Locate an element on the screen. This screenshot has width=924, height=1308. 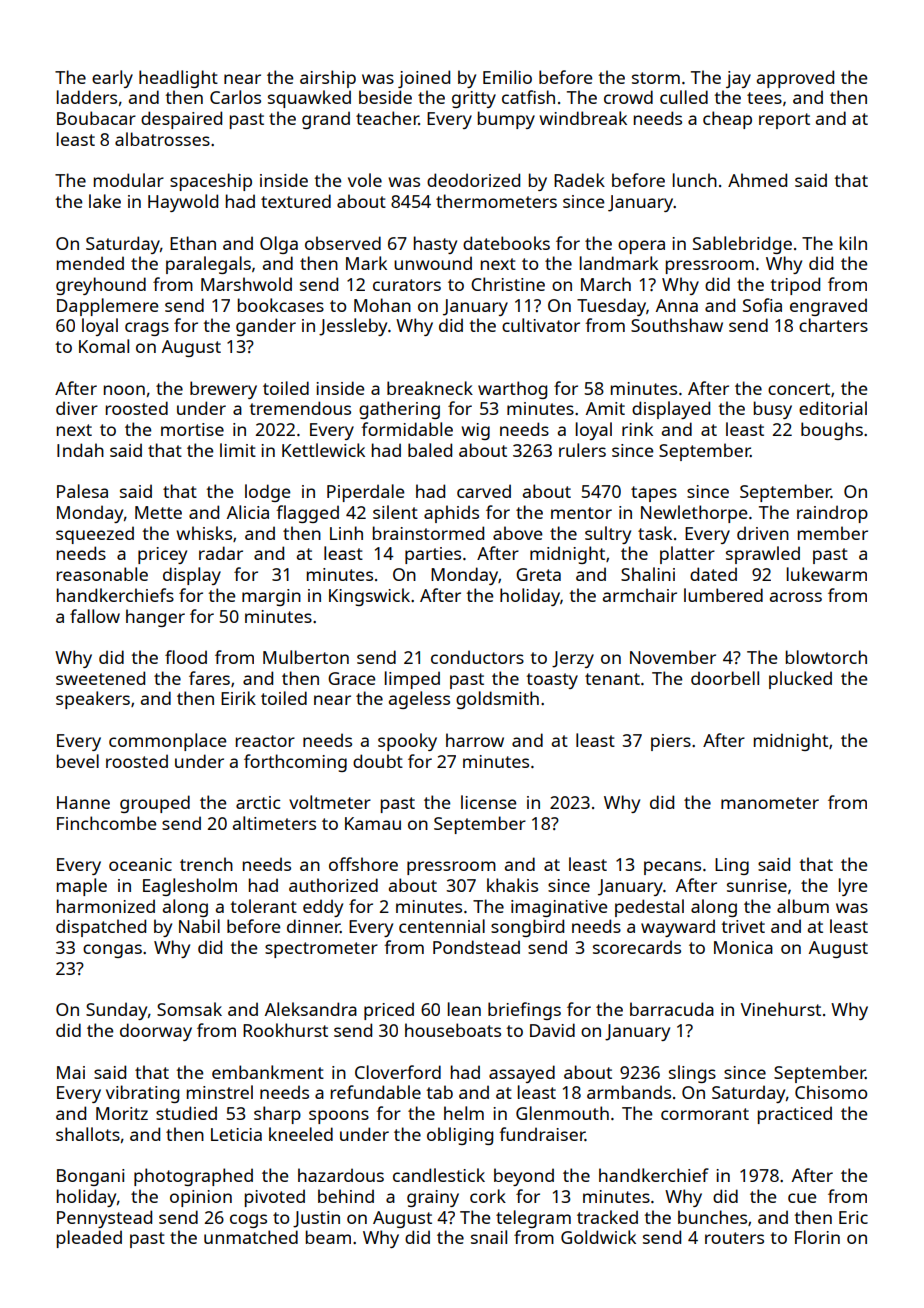
early is located at coordinates (112, 79).
